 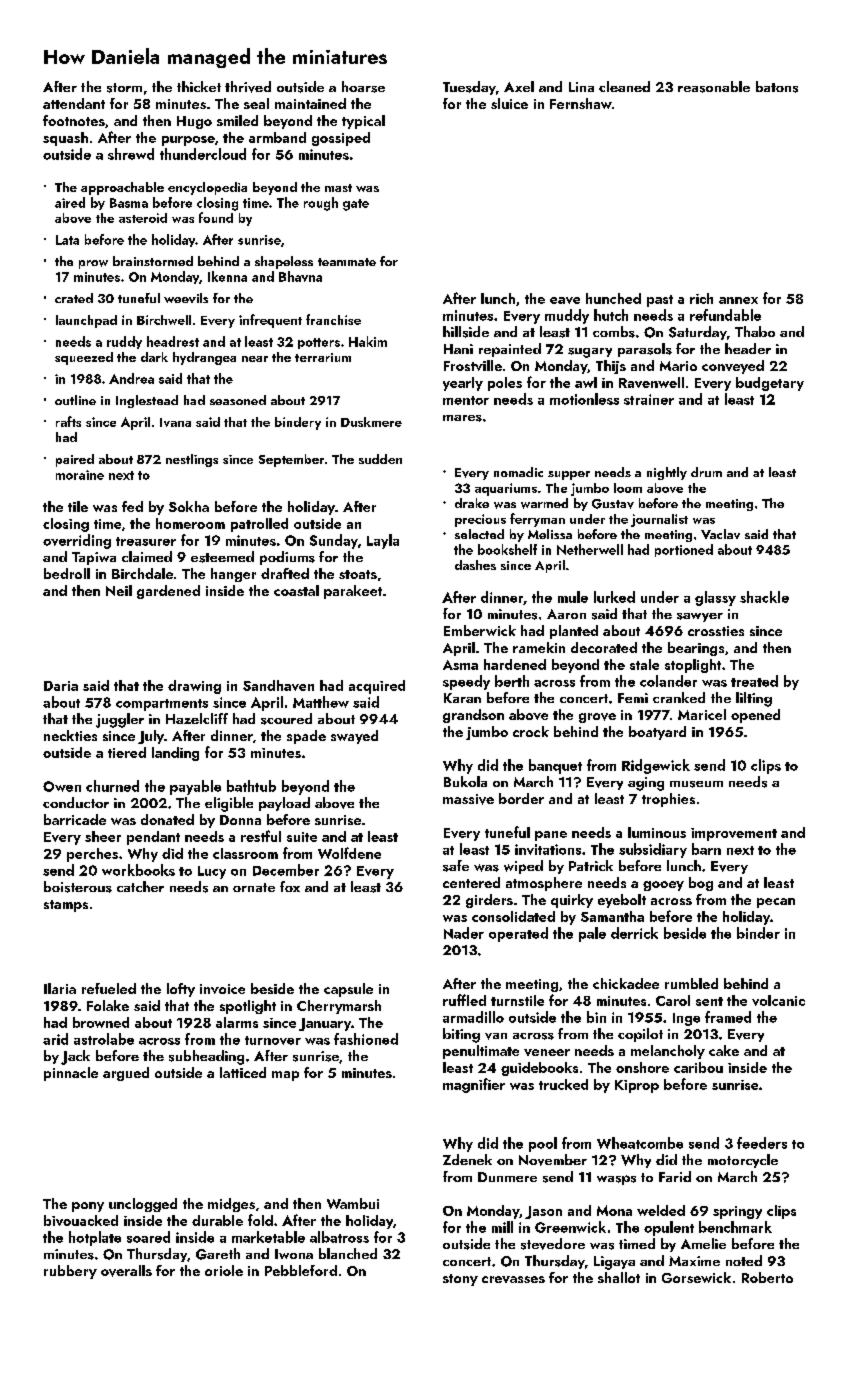 I want to click on Hakim, so click(x=368, y=341).
